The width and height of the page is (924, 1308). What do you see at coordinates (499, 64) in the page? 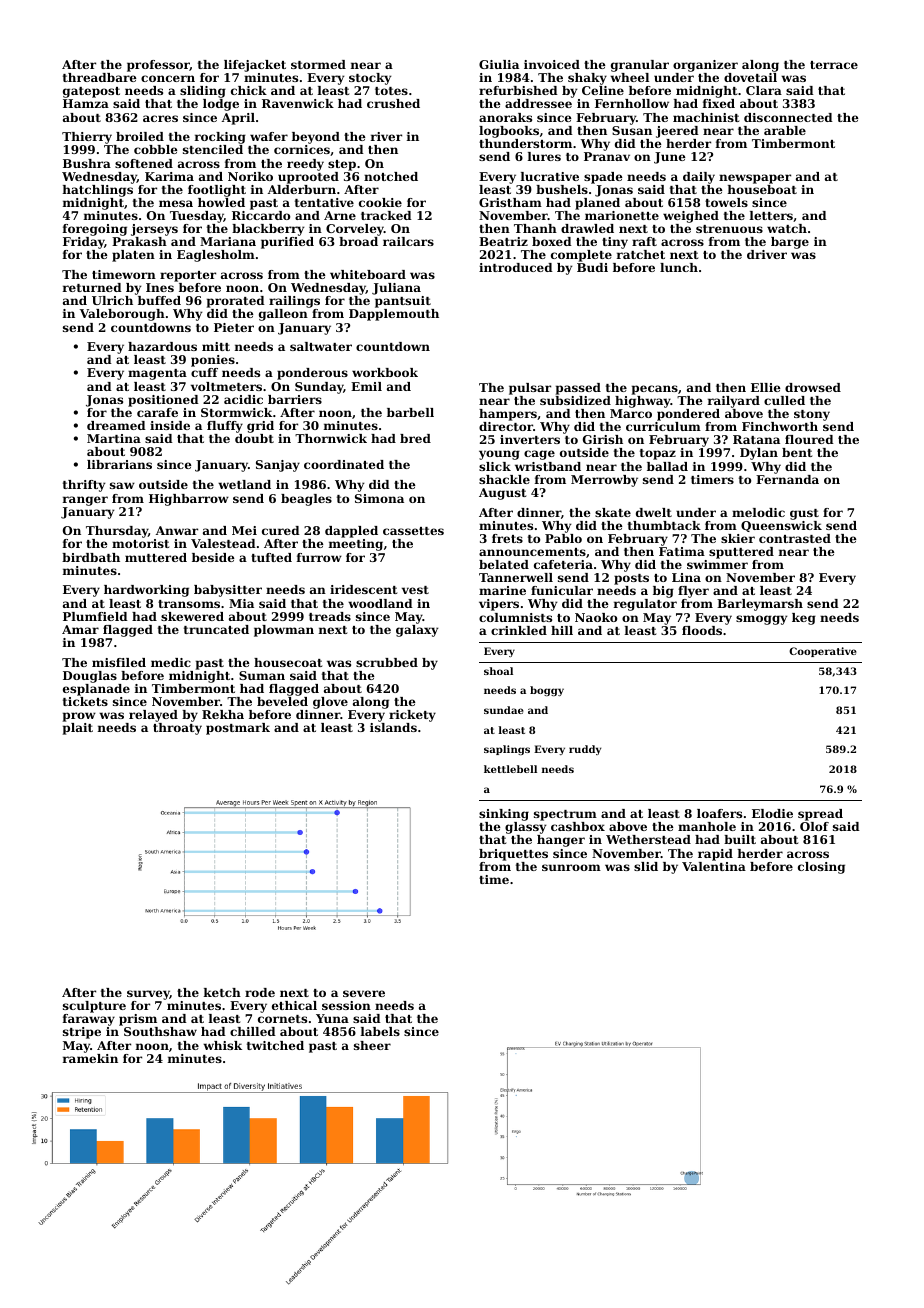
I see `Giulia` at bounding box center [499, 64].
